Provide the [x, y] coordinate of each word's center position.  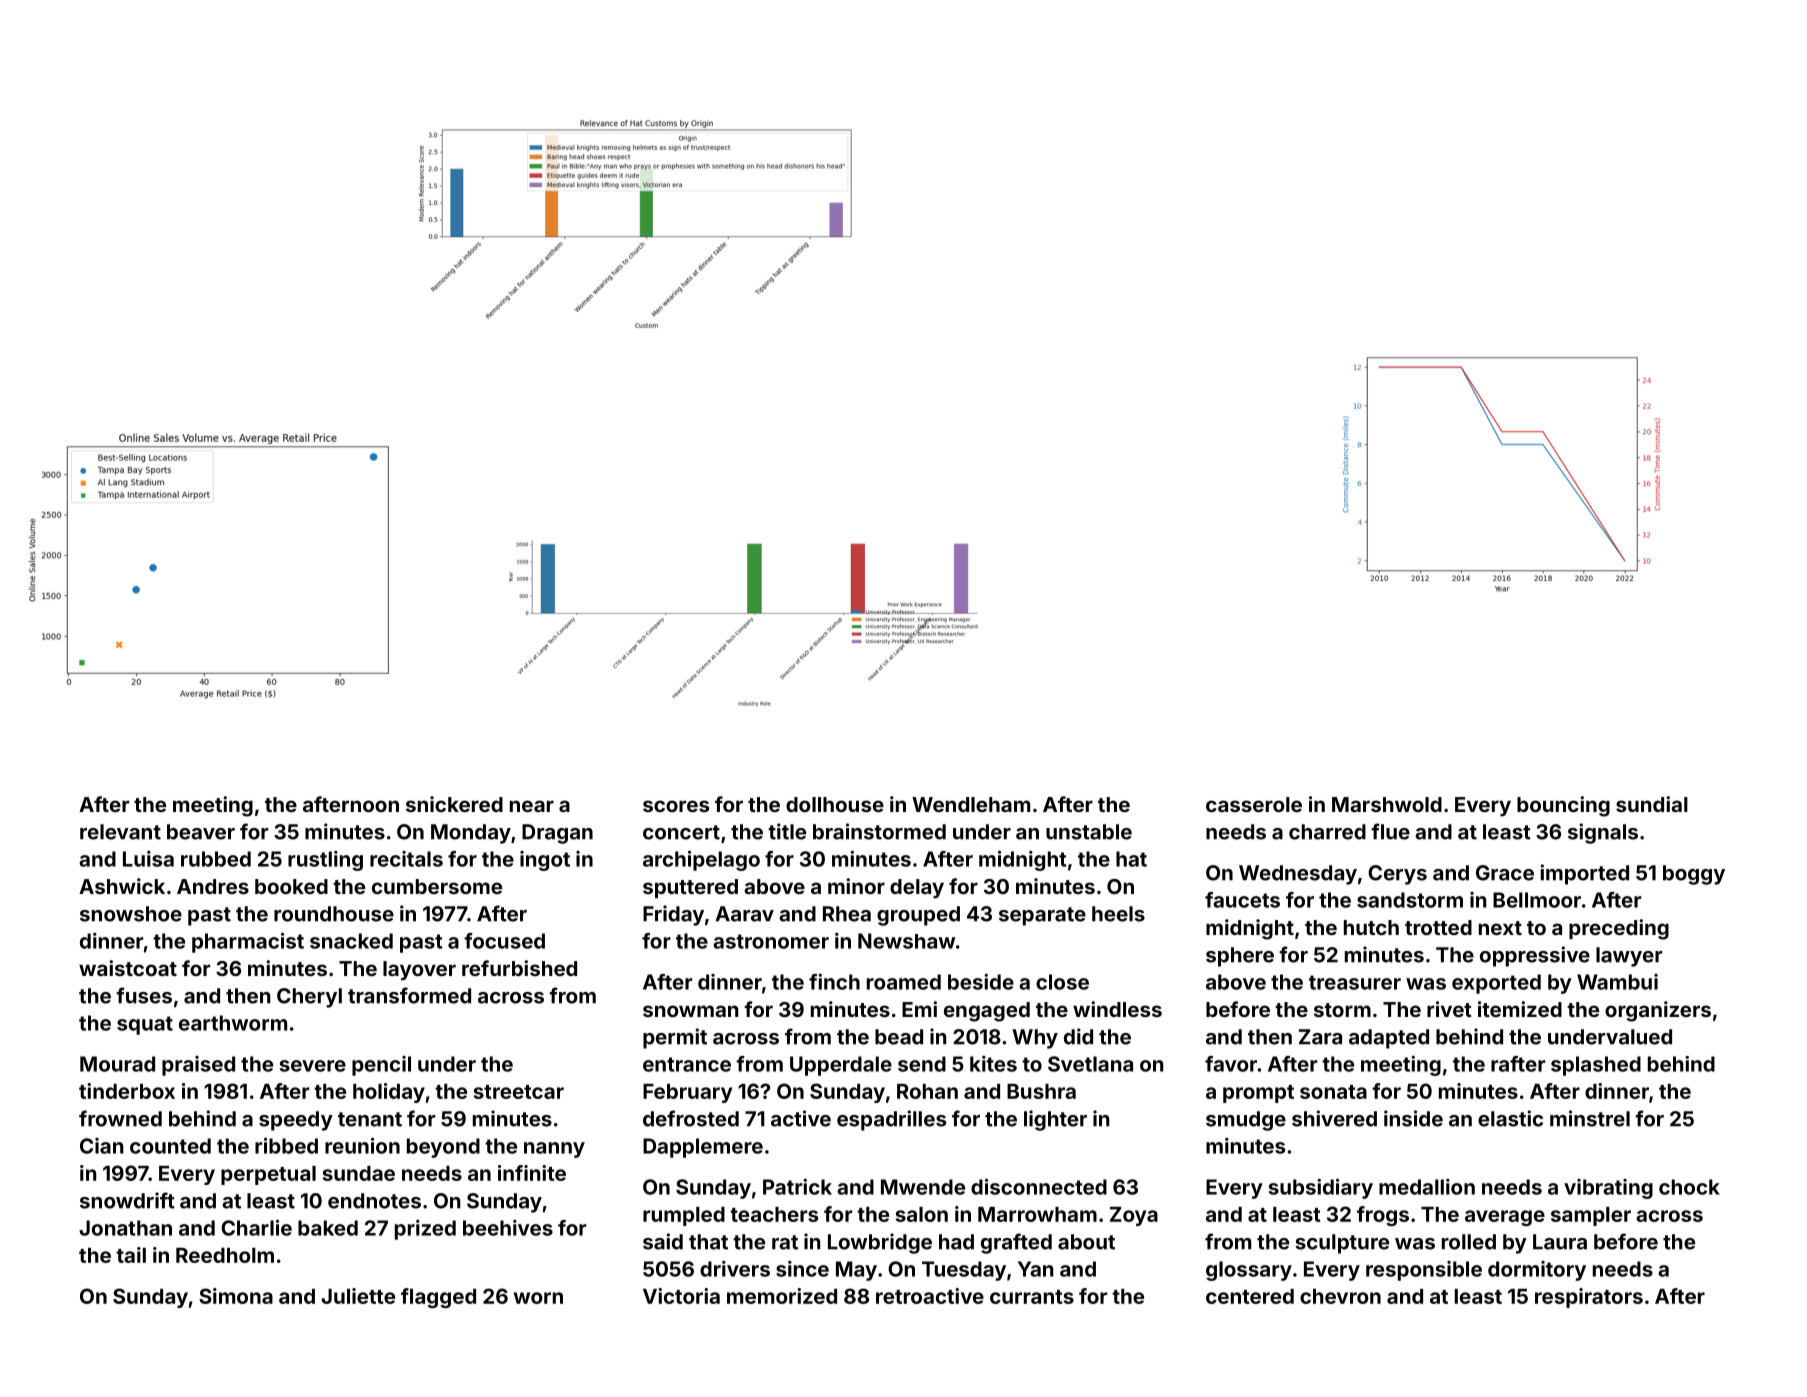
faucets [1242, 900]
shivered [1334, 1118]
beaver [201, 832]
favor [1231, 1064]
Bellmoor [1537, 900]
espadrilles [891, 1120]
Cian [102, 1146]
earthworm [233, 1023]
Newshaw [906, 941]
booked [291, 886]
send [922, 1064]
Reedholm [225, 1255]
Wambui [1617, 982]
